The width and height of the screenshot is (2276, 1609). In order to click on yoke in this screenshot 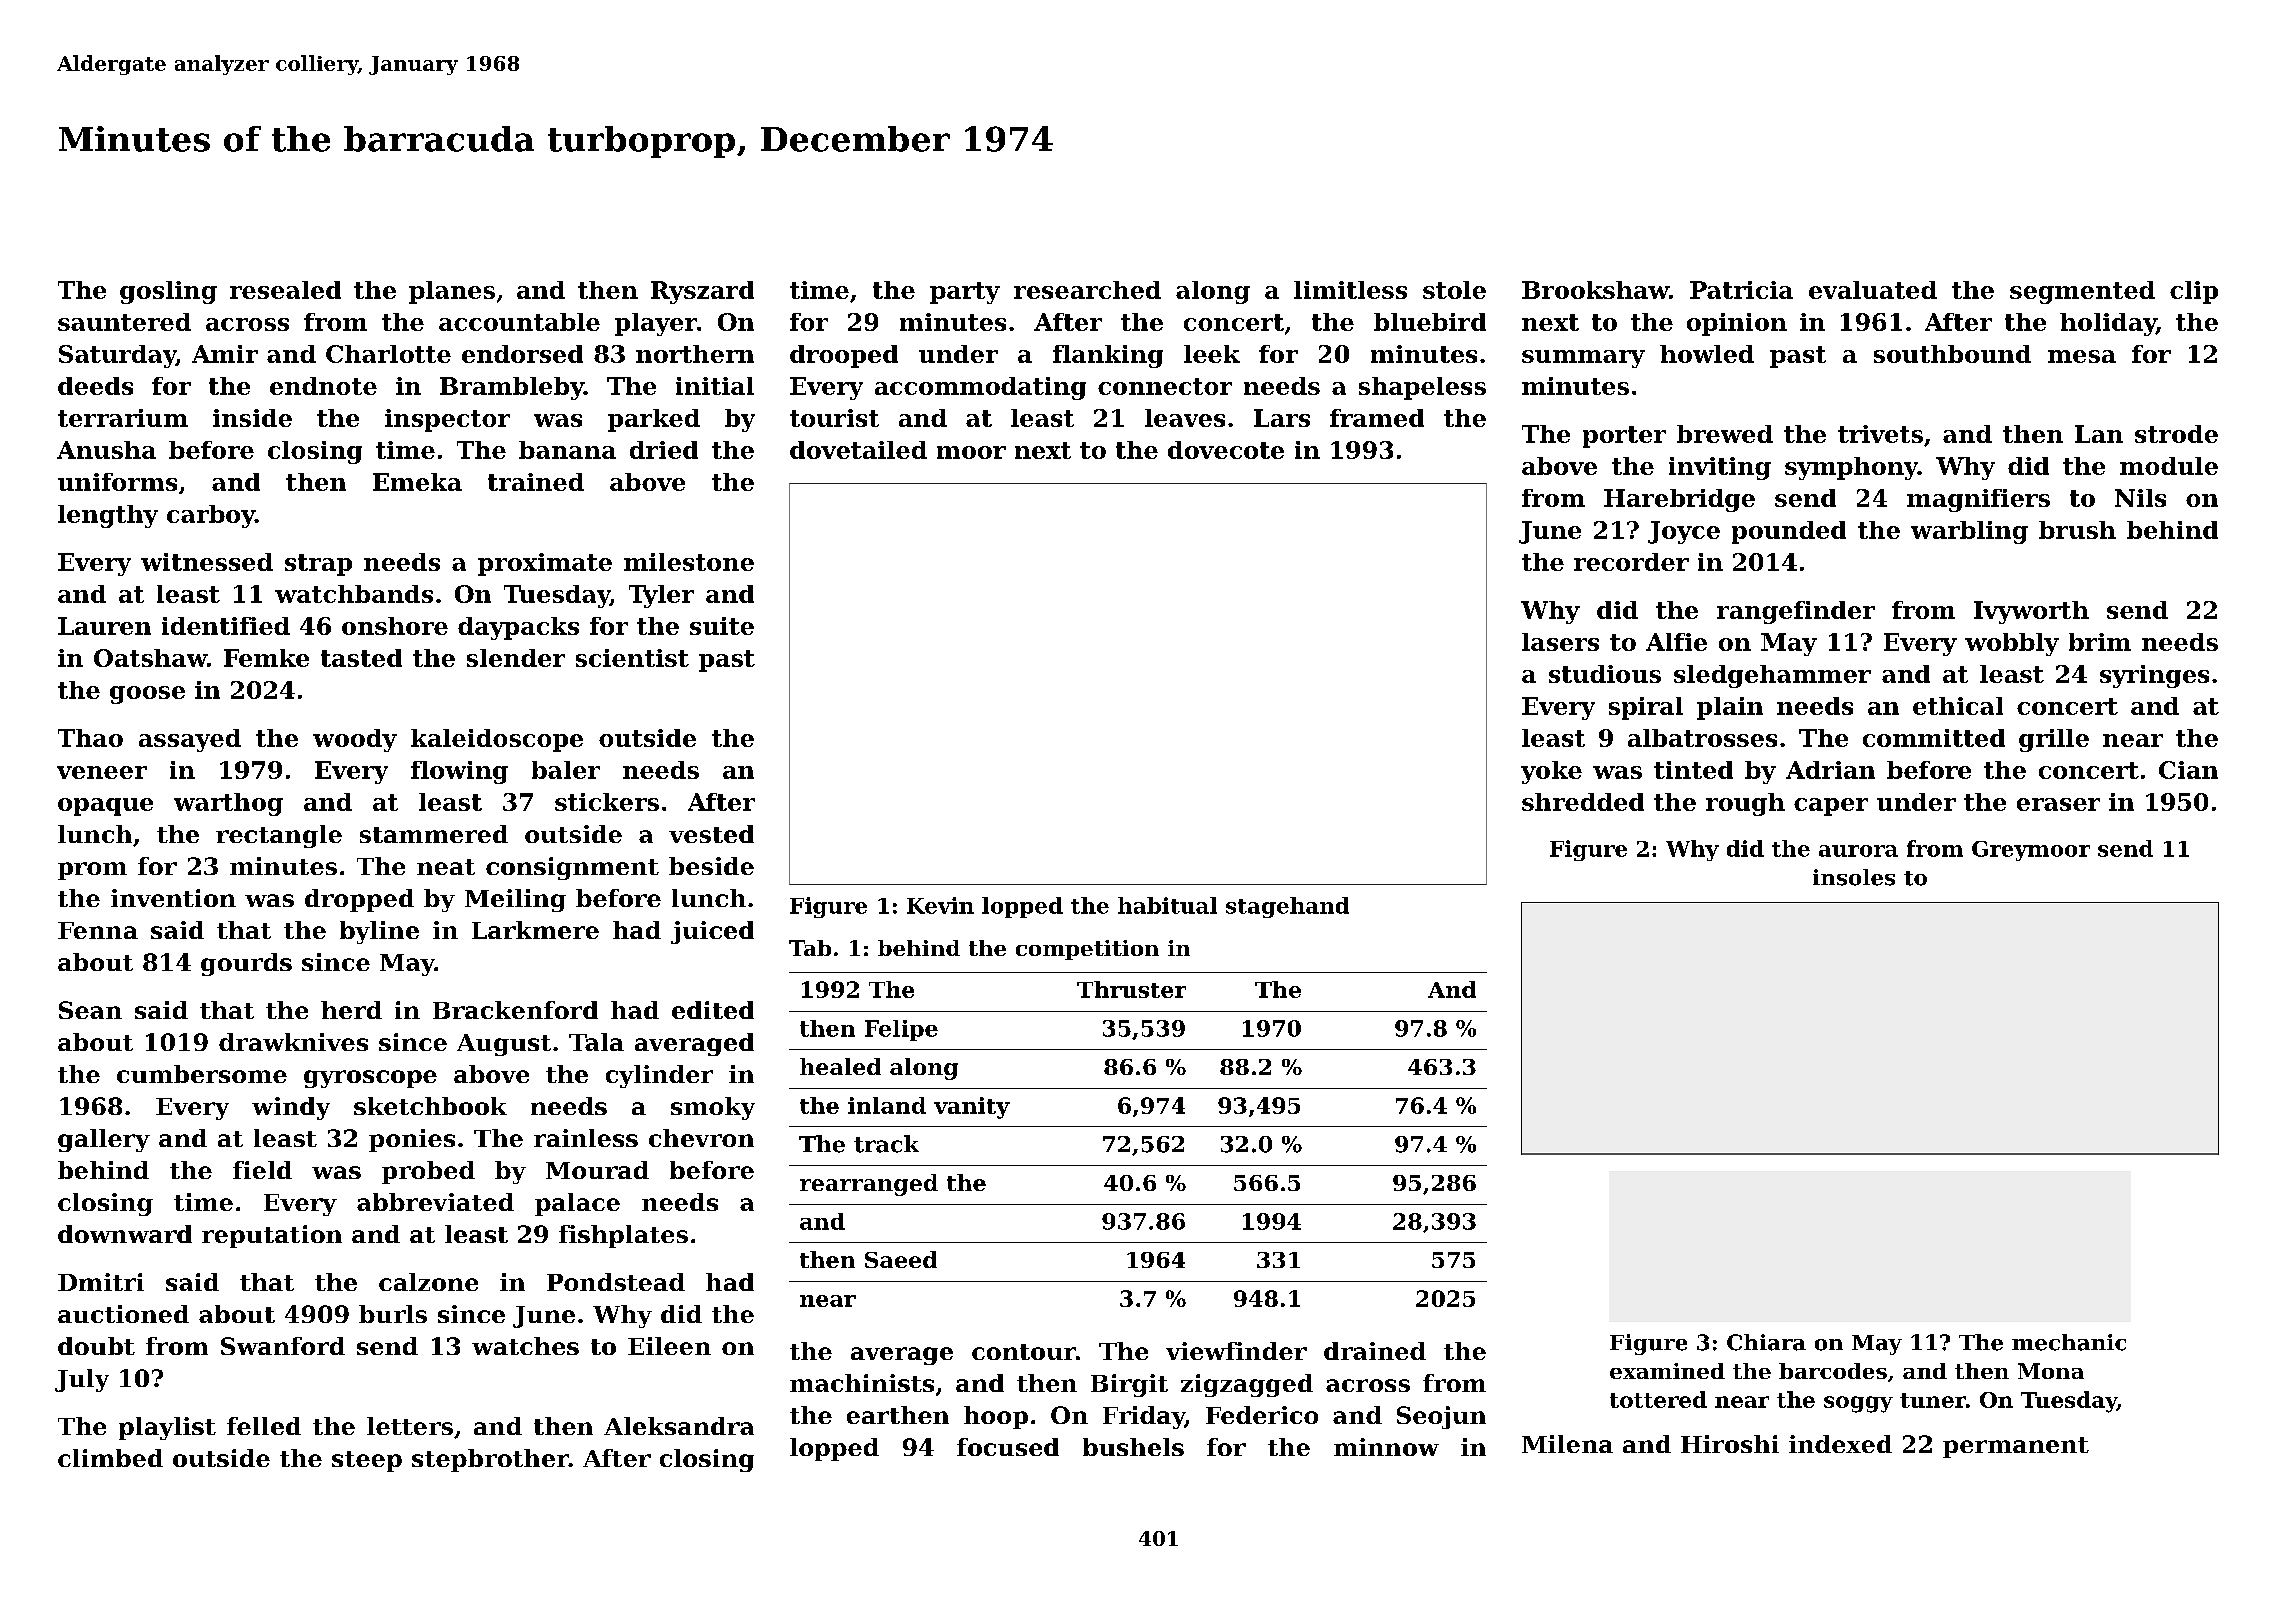, I will do `click(1551, 772)`.
